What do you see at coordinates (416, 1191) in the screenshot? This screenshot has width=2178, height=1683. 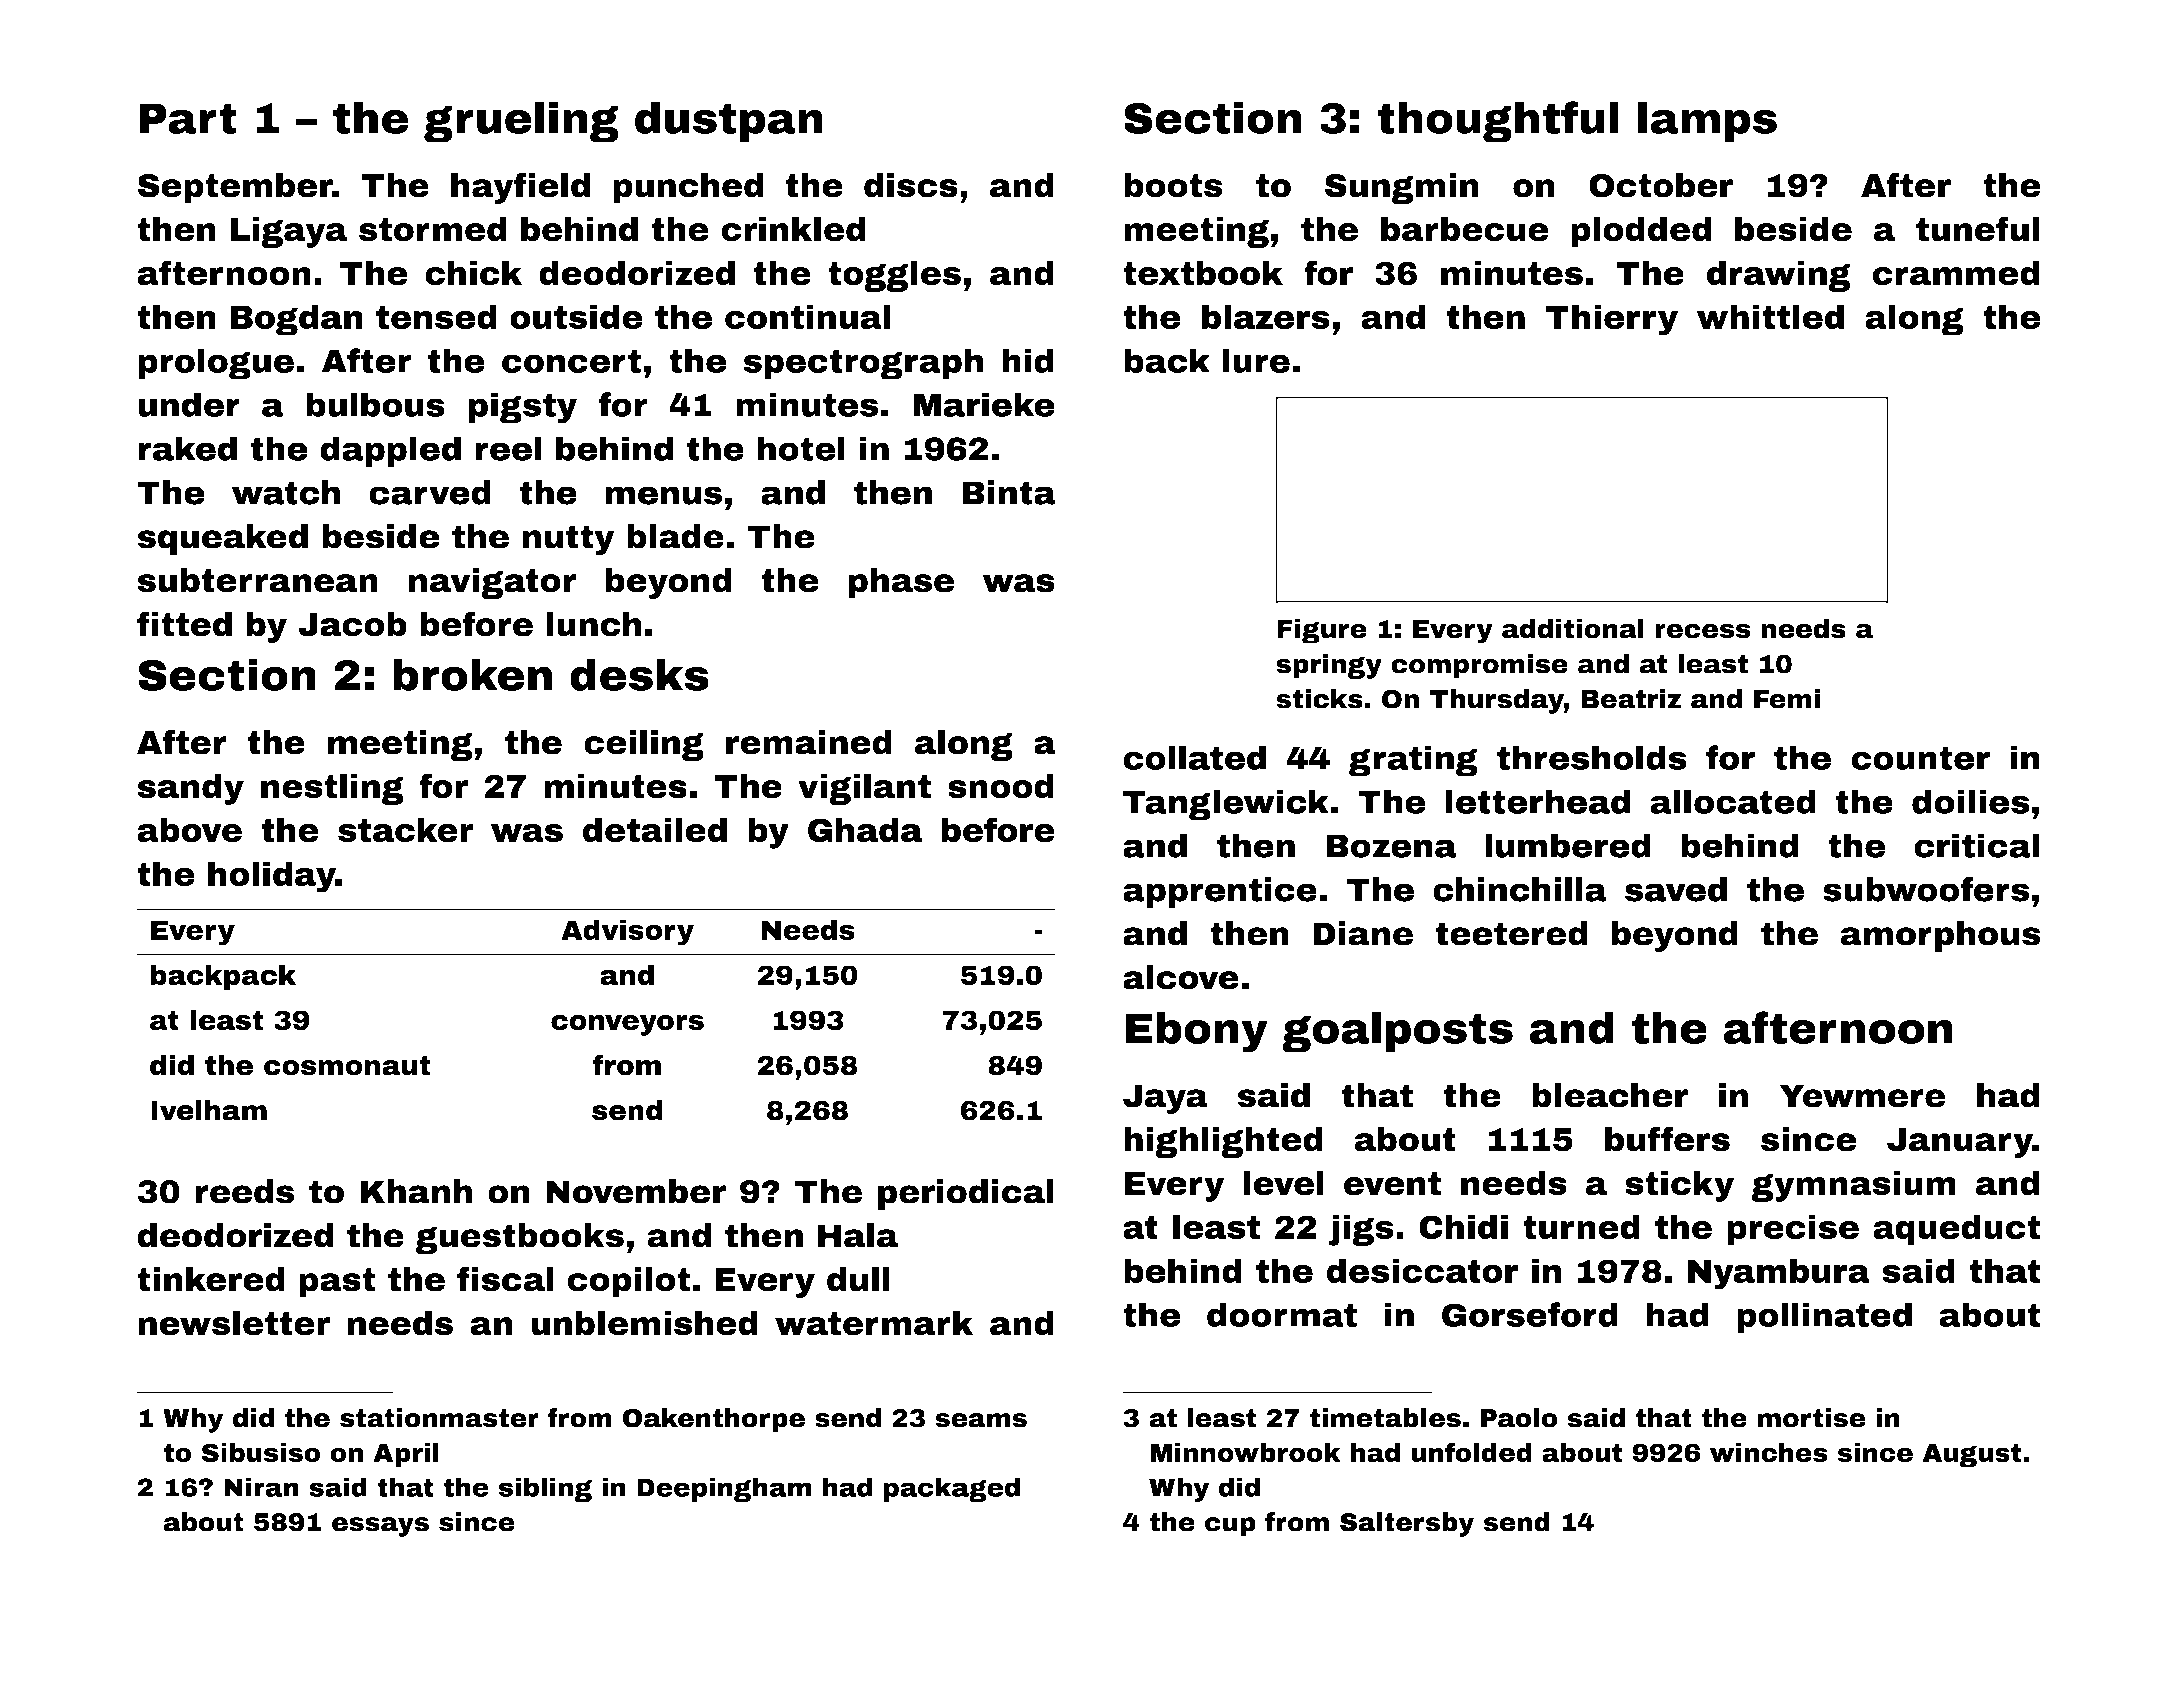 I see `Khanh` at bounding box center [416, 1191].
